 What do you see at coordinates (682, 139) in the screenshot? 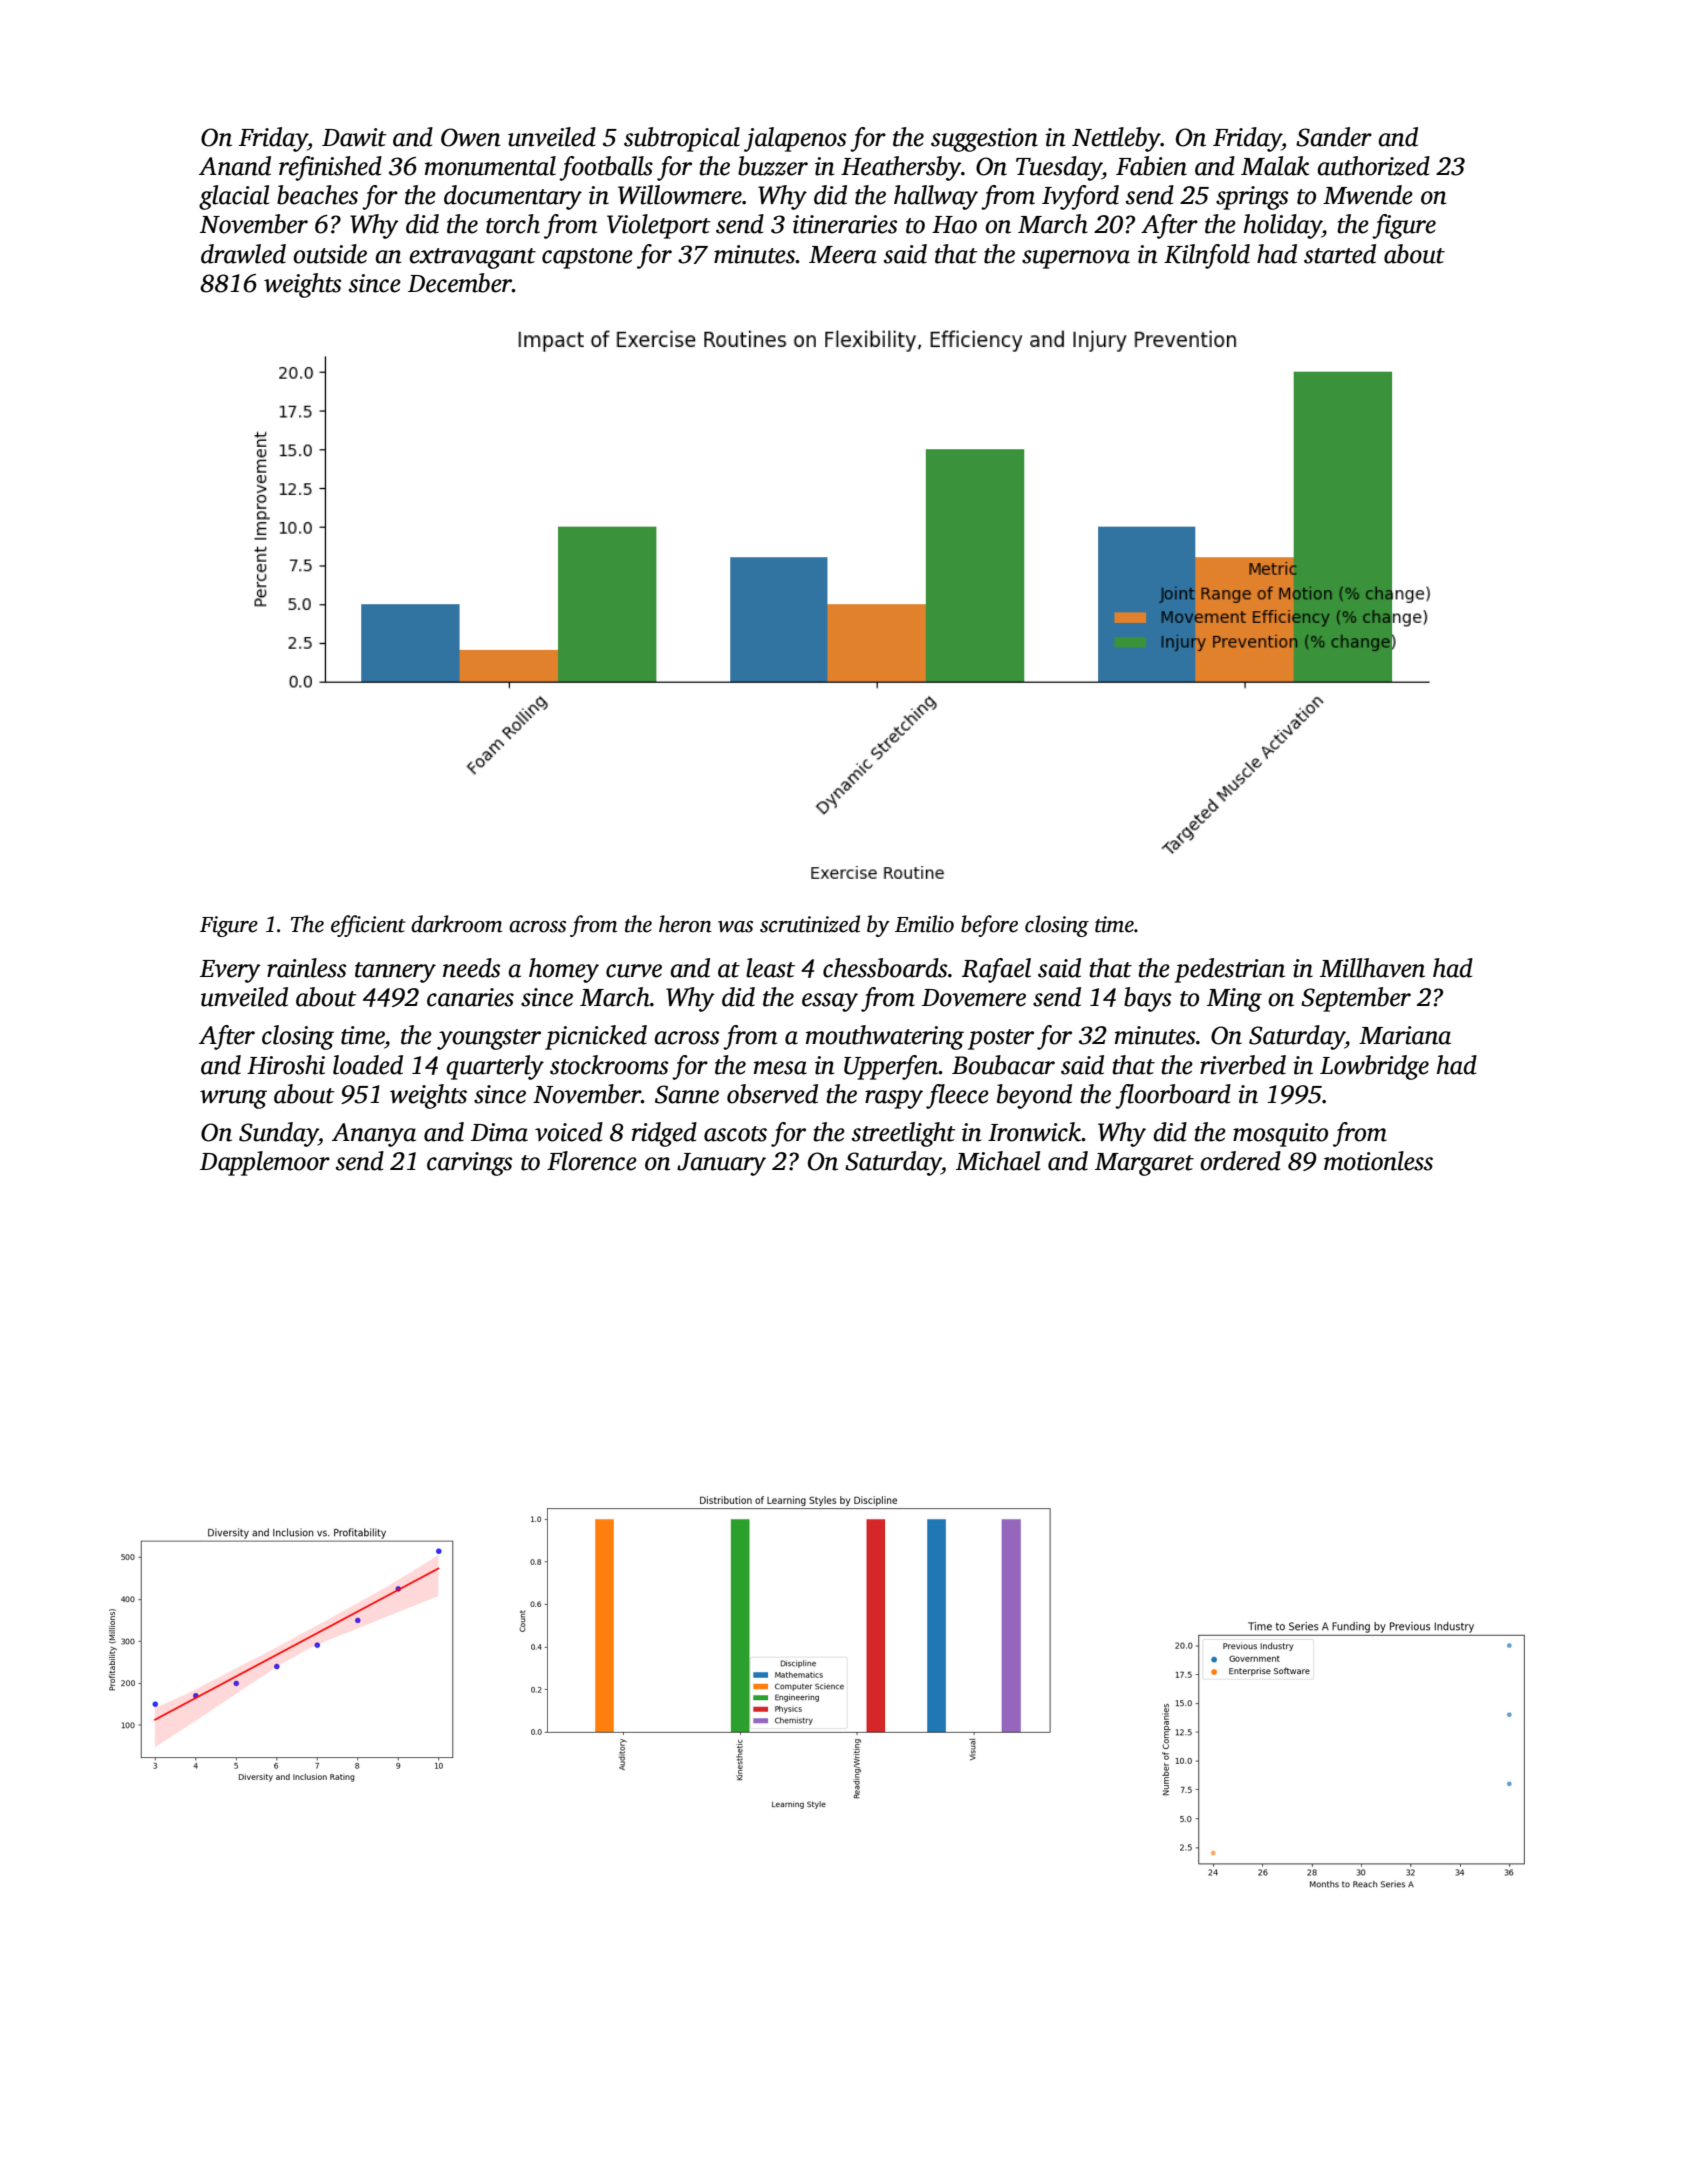
I see `subtropical` at bounding box center [682, 139].
